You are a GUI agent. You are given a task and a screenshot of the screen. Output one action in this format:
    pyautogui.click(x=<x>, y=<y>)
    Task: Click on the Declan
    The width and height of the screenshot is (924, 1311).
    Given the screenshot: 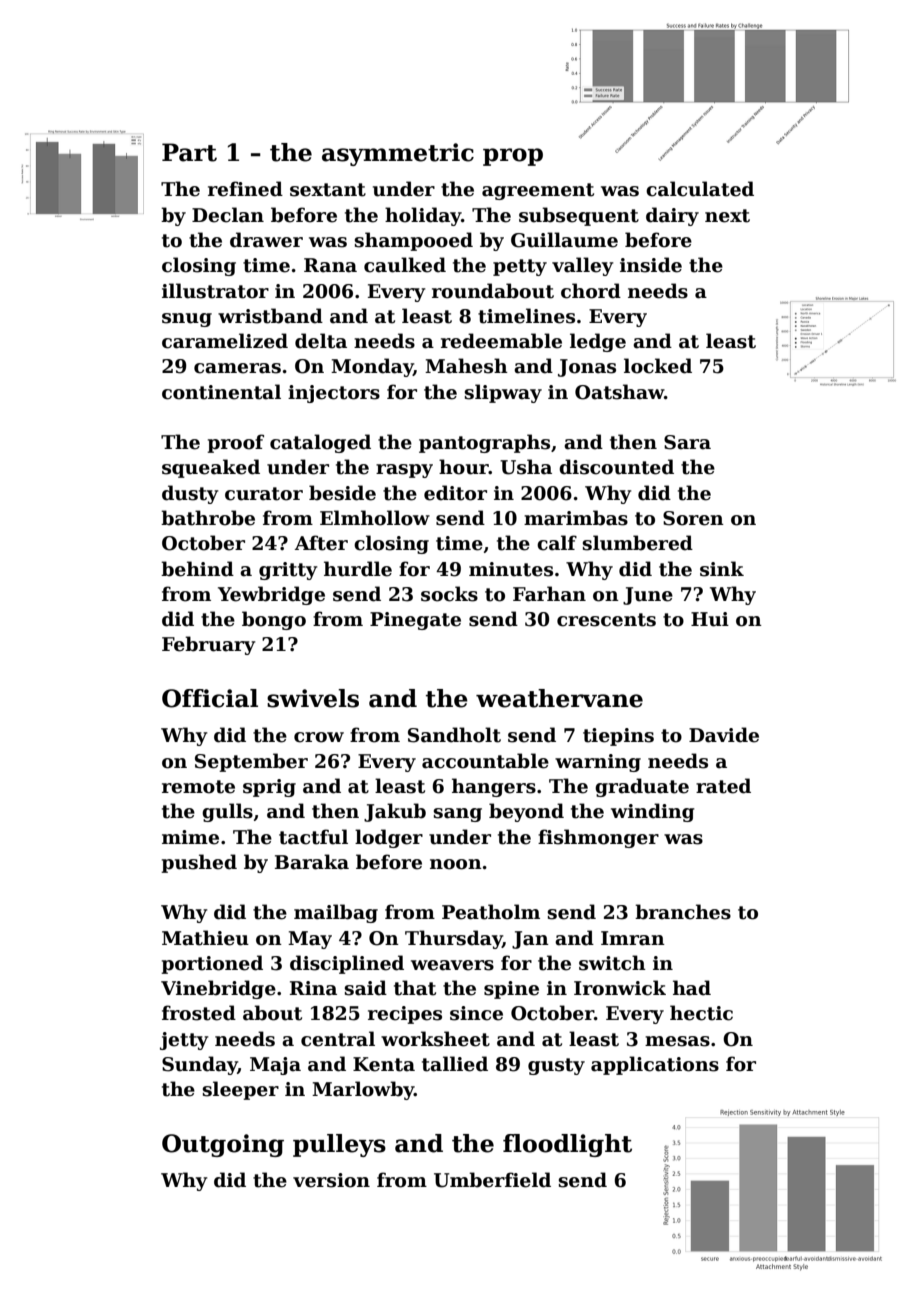 What is the action you would take?
    pyautogui.click(x=228, y=215)
